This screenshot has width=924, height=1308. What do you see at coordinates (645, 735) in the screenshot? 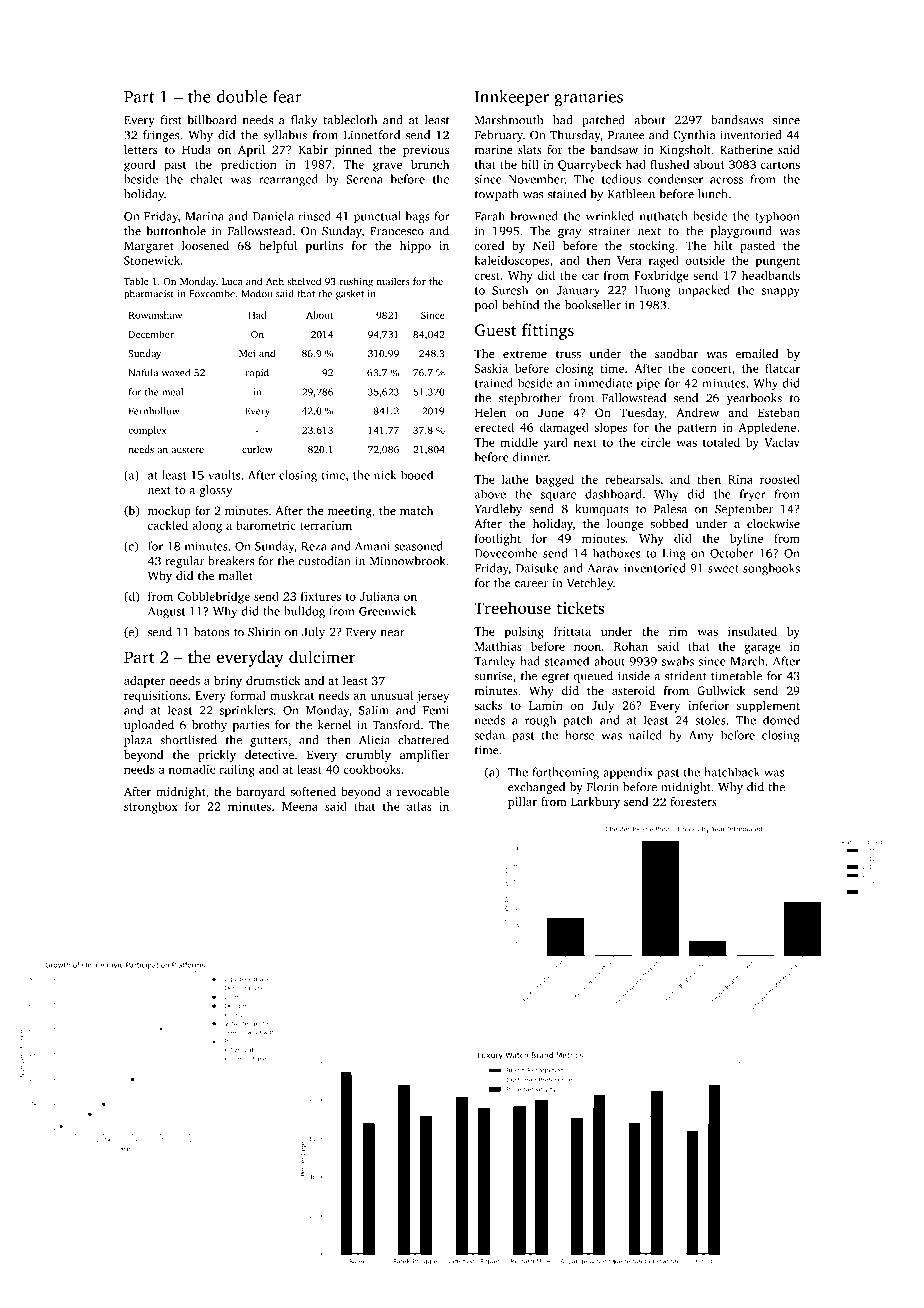
I see `nailed` at bounding box center [645, 735].
